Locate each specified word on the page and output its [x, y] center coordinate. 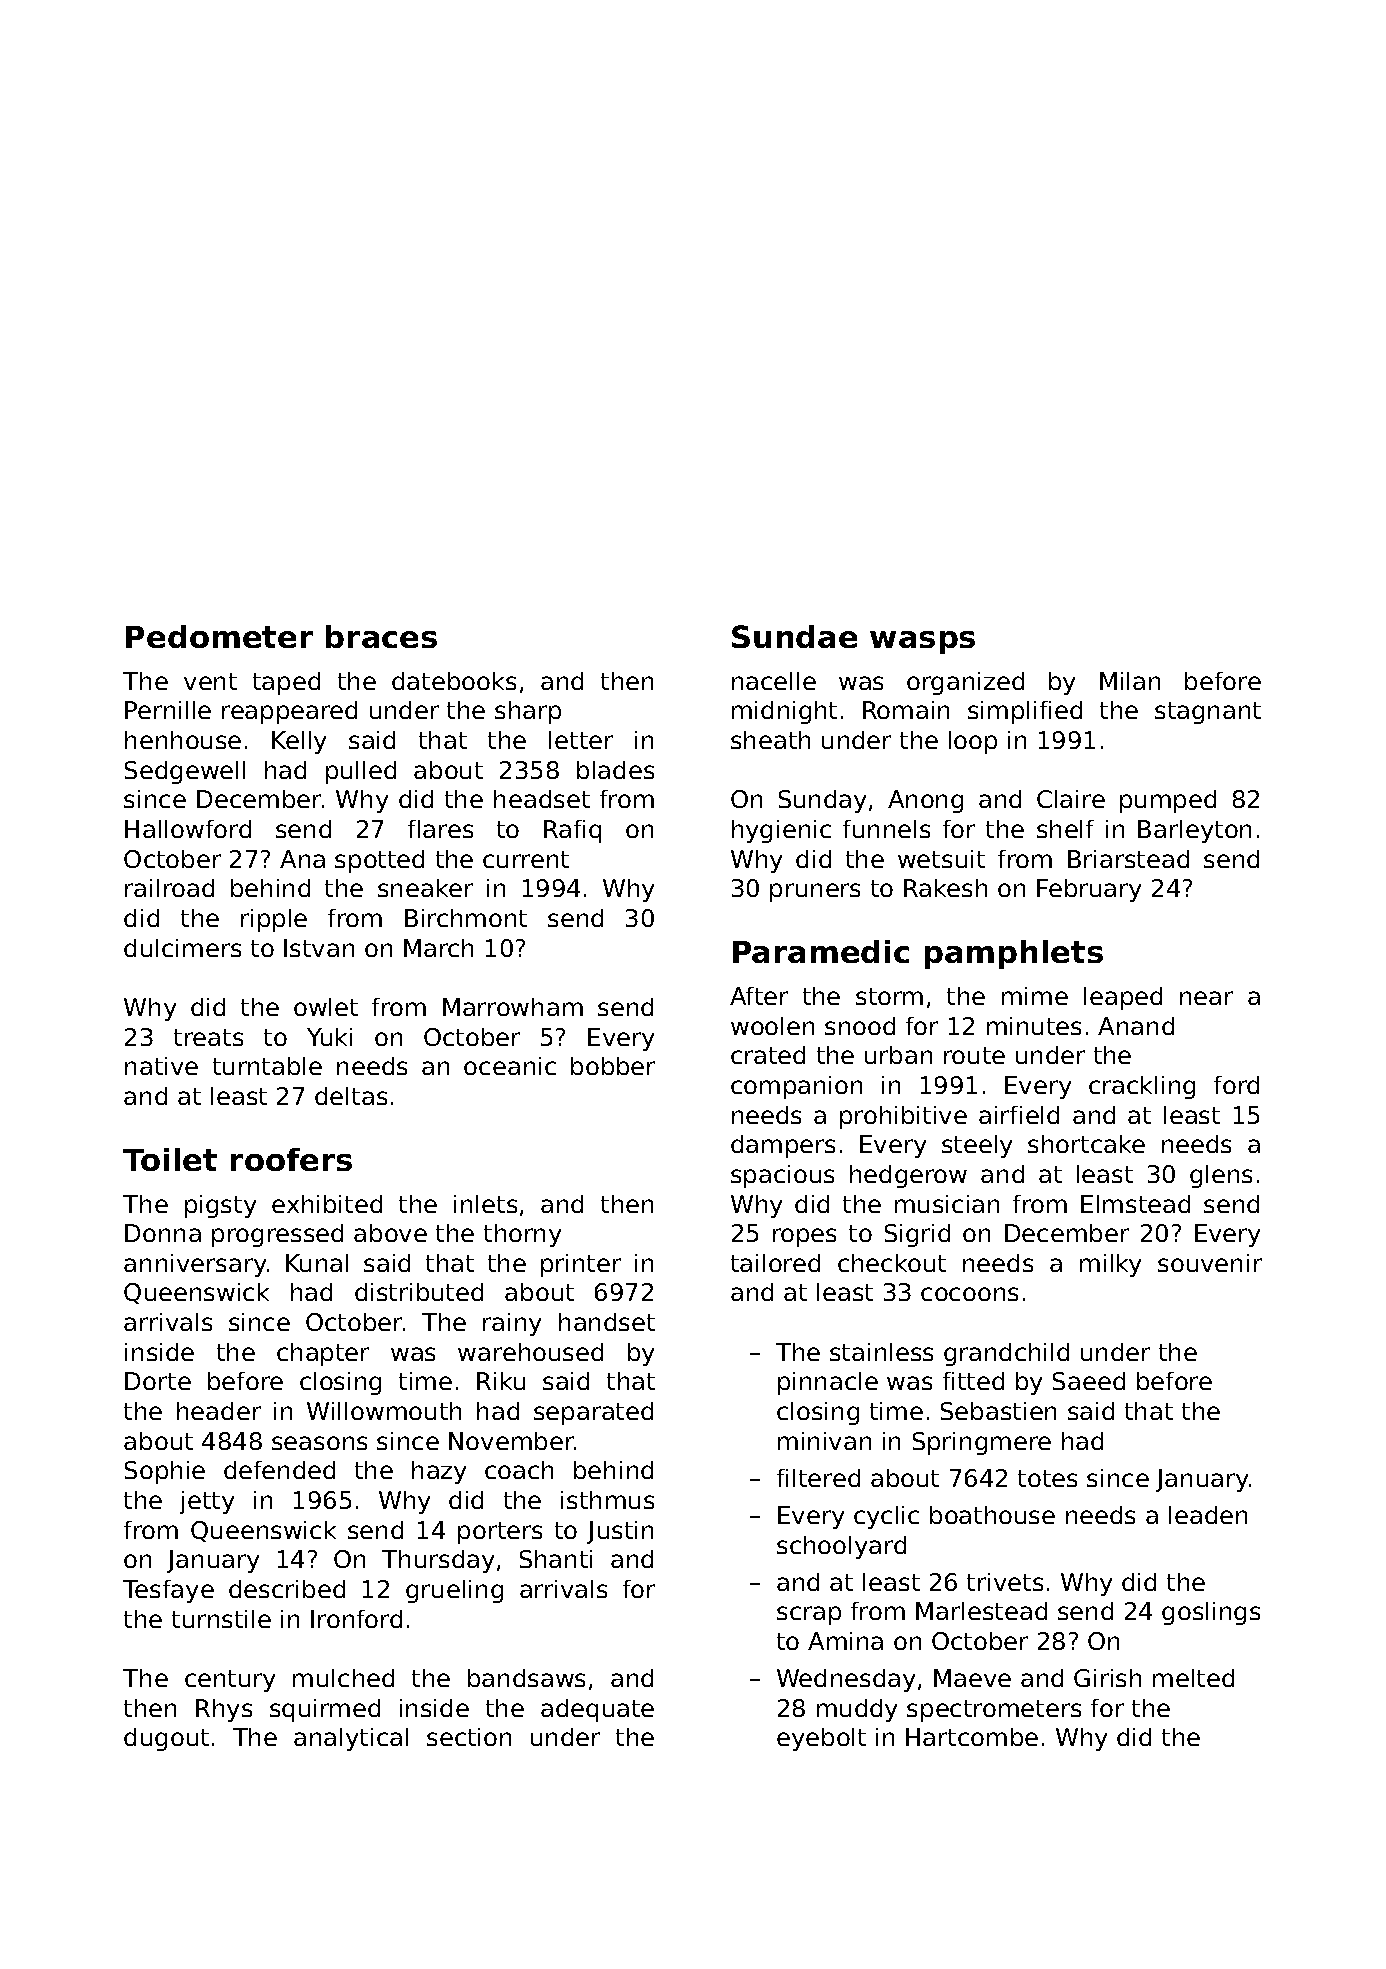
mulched [343, 1678]
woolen [772, 1026]
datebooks [454, 681]
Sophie [165, 1472]
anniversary [195, 1265]
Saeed [1089, 1381]
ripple [274, 920]
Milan [1130, 681]
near [1206, 998]
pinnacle [828, 1383]
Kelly [299, 742]
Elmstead [1135, 1204]
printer [581, 1265]
